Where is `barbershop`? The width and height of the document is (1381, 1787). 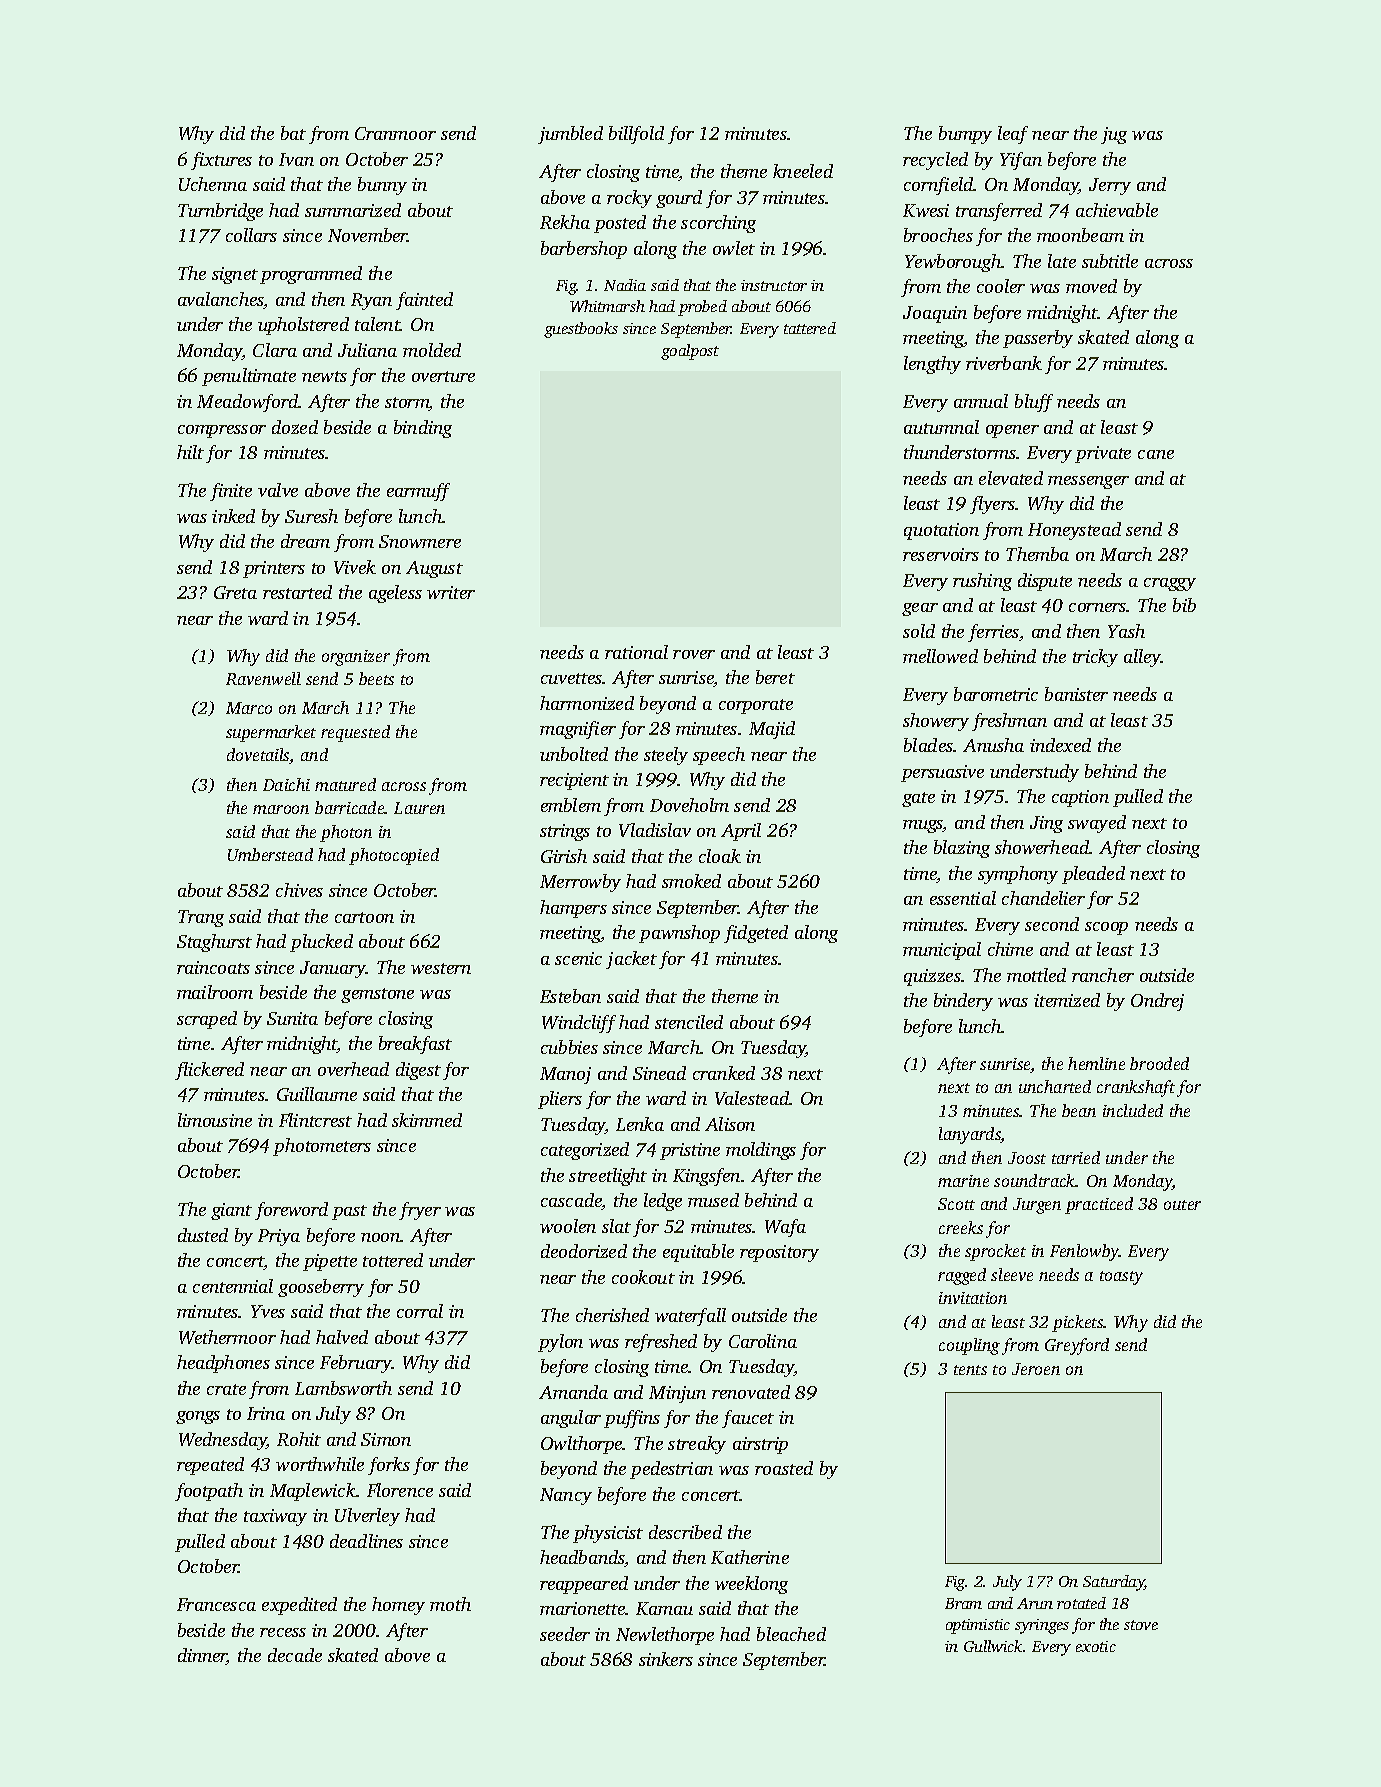
barbershop is located at coordinates (584, 250).
